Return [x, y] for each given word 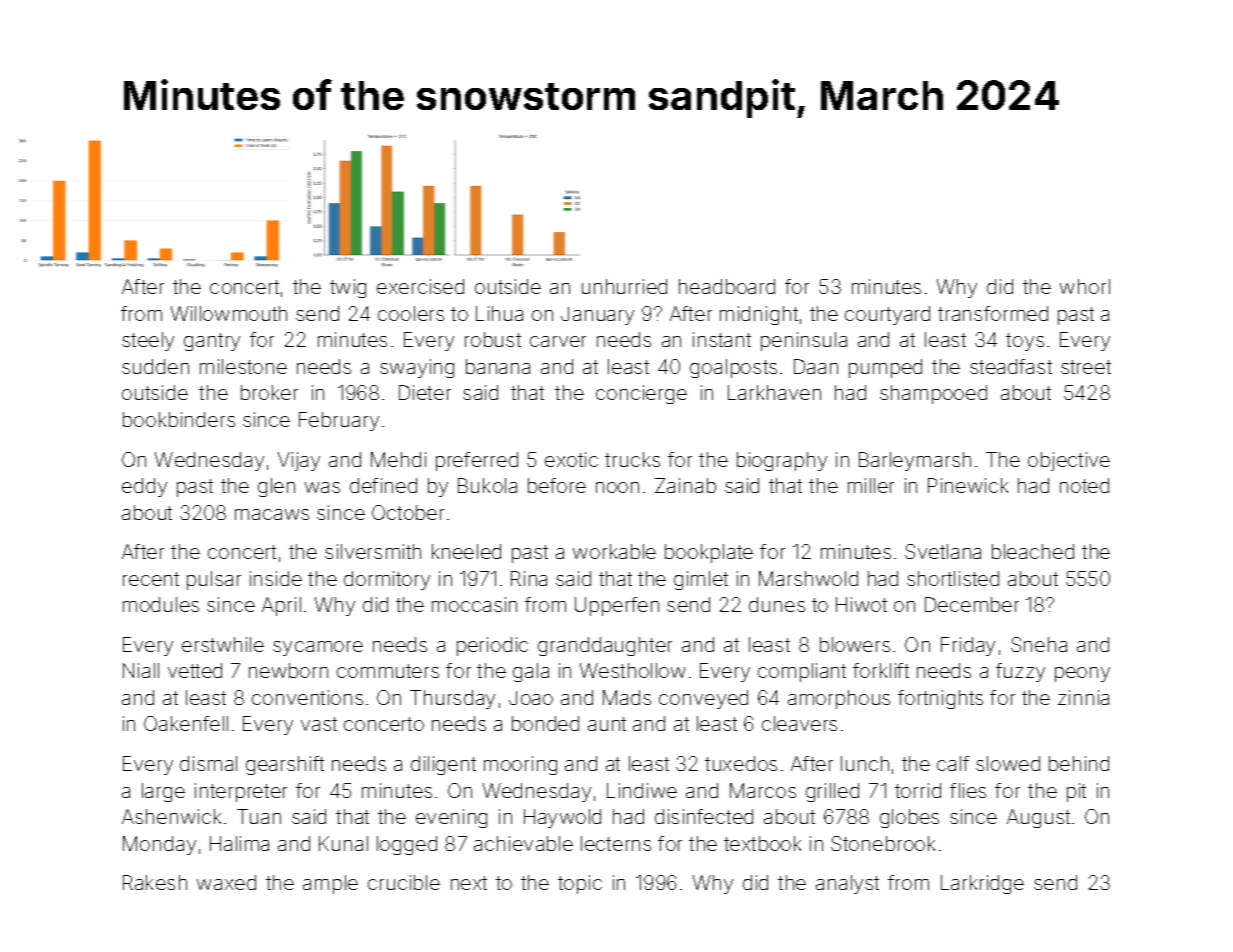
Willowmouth [229, 313]
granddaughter [605, 646]
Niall [141, 670]
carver [558, 341]
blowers [855, 644]
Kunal [343, 843]
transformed [993, 313]
